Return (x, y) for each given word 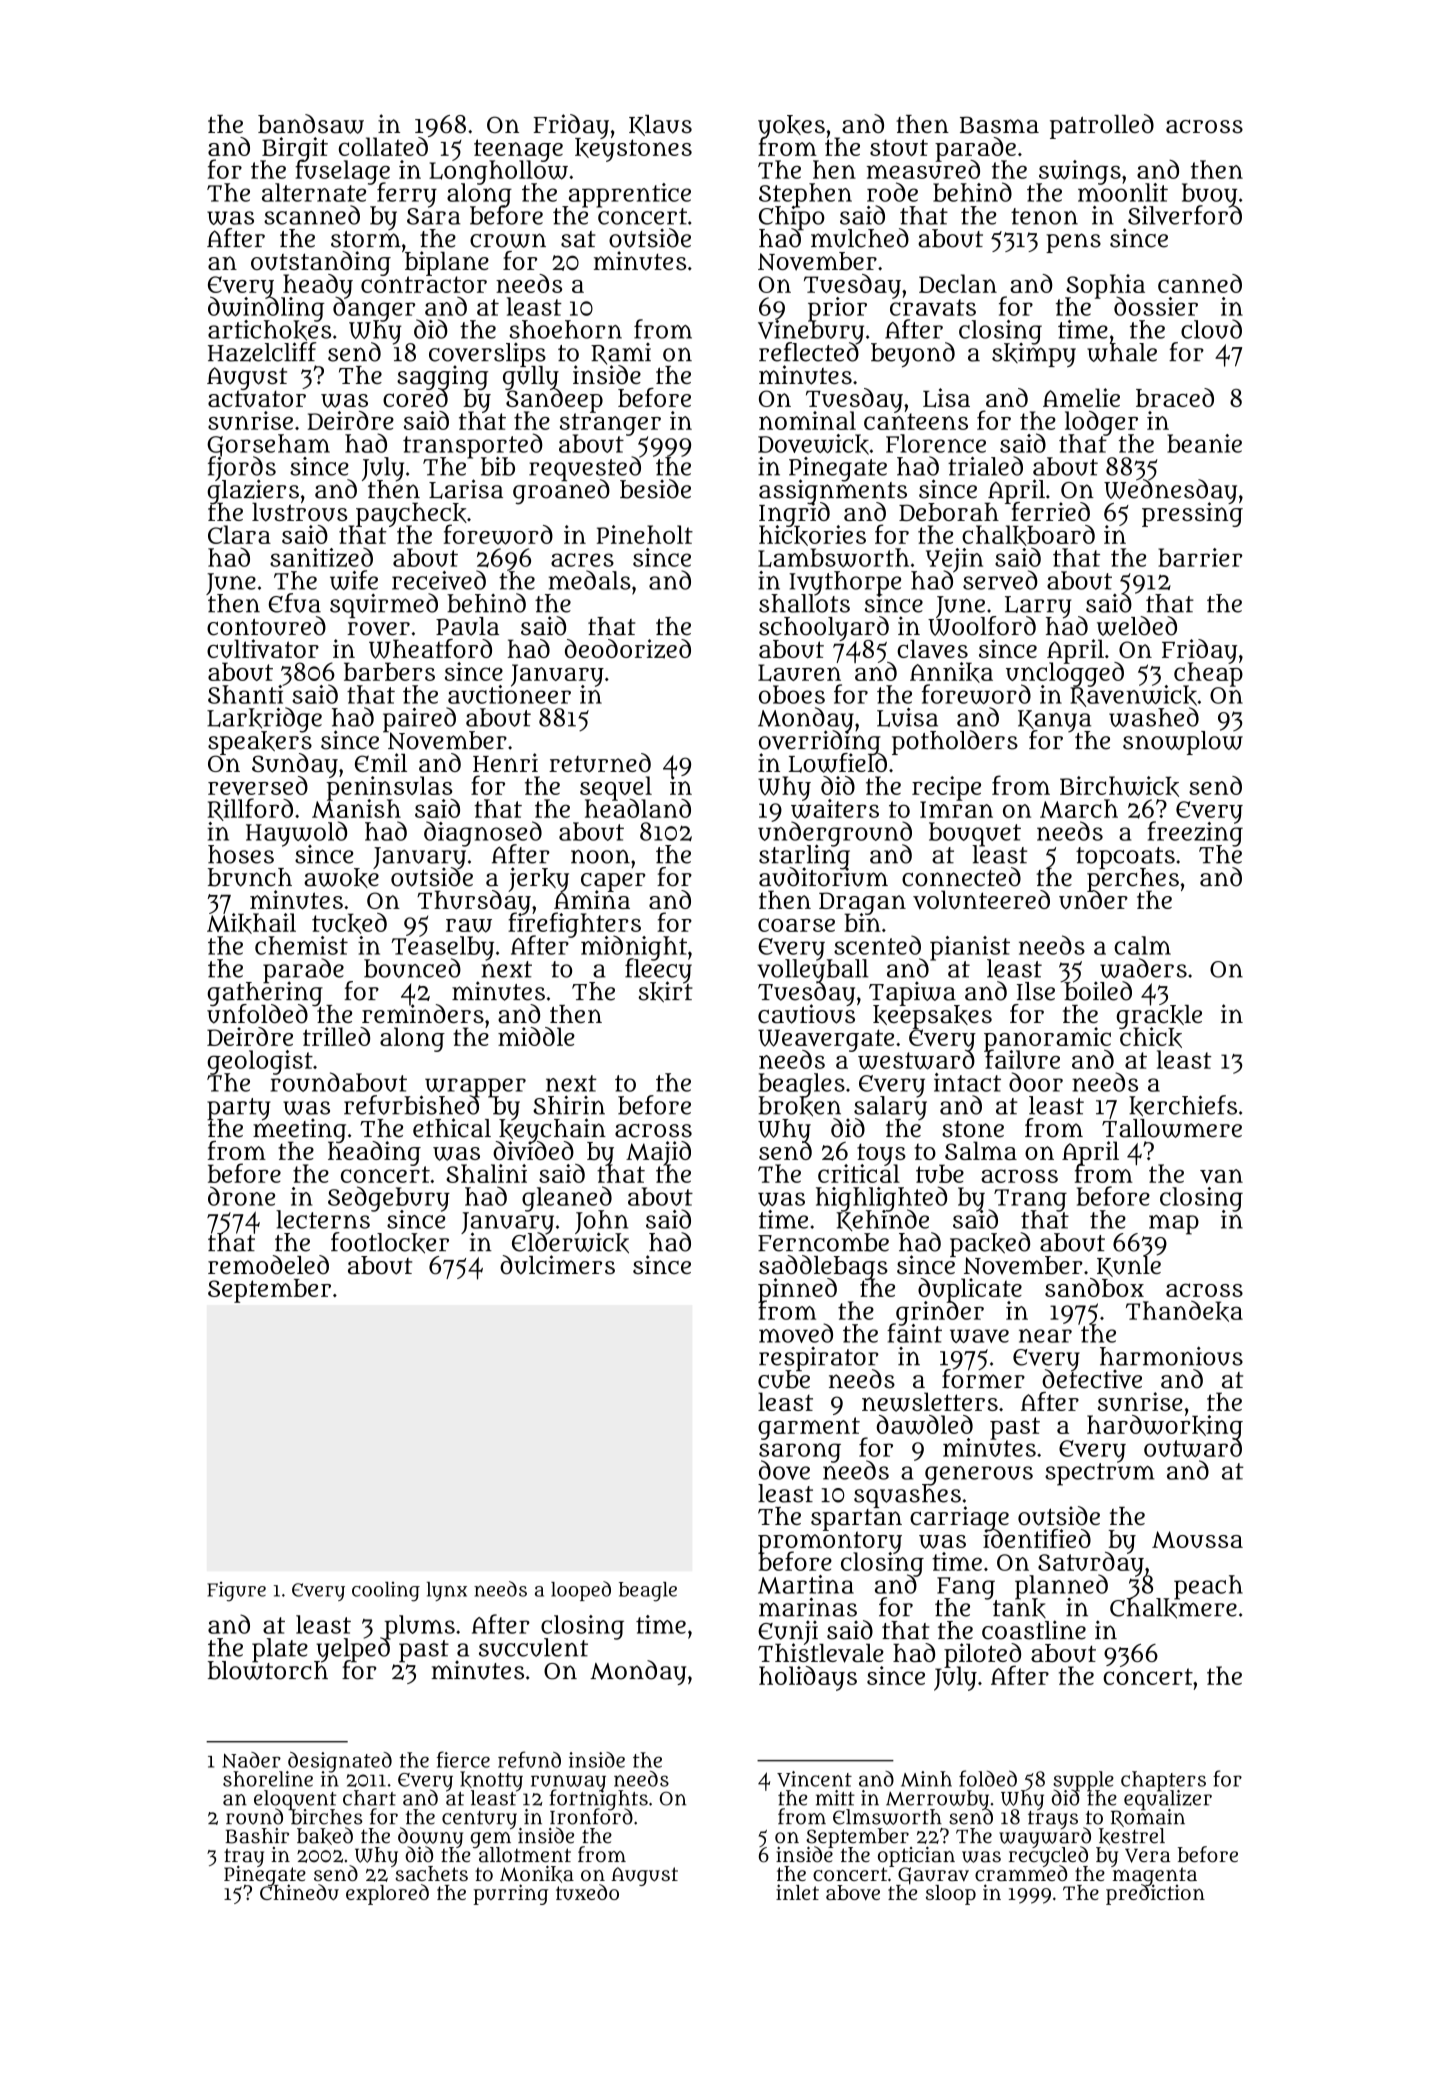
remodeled (268, 1264)
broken (800, 1107)
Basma (999, 125)
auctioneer (509, 695)
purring (510, 1894)
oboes (792, 694)
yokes (791, 126)
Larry (1038, 606)
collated (383, 146)
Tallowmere (1172, 1128)
